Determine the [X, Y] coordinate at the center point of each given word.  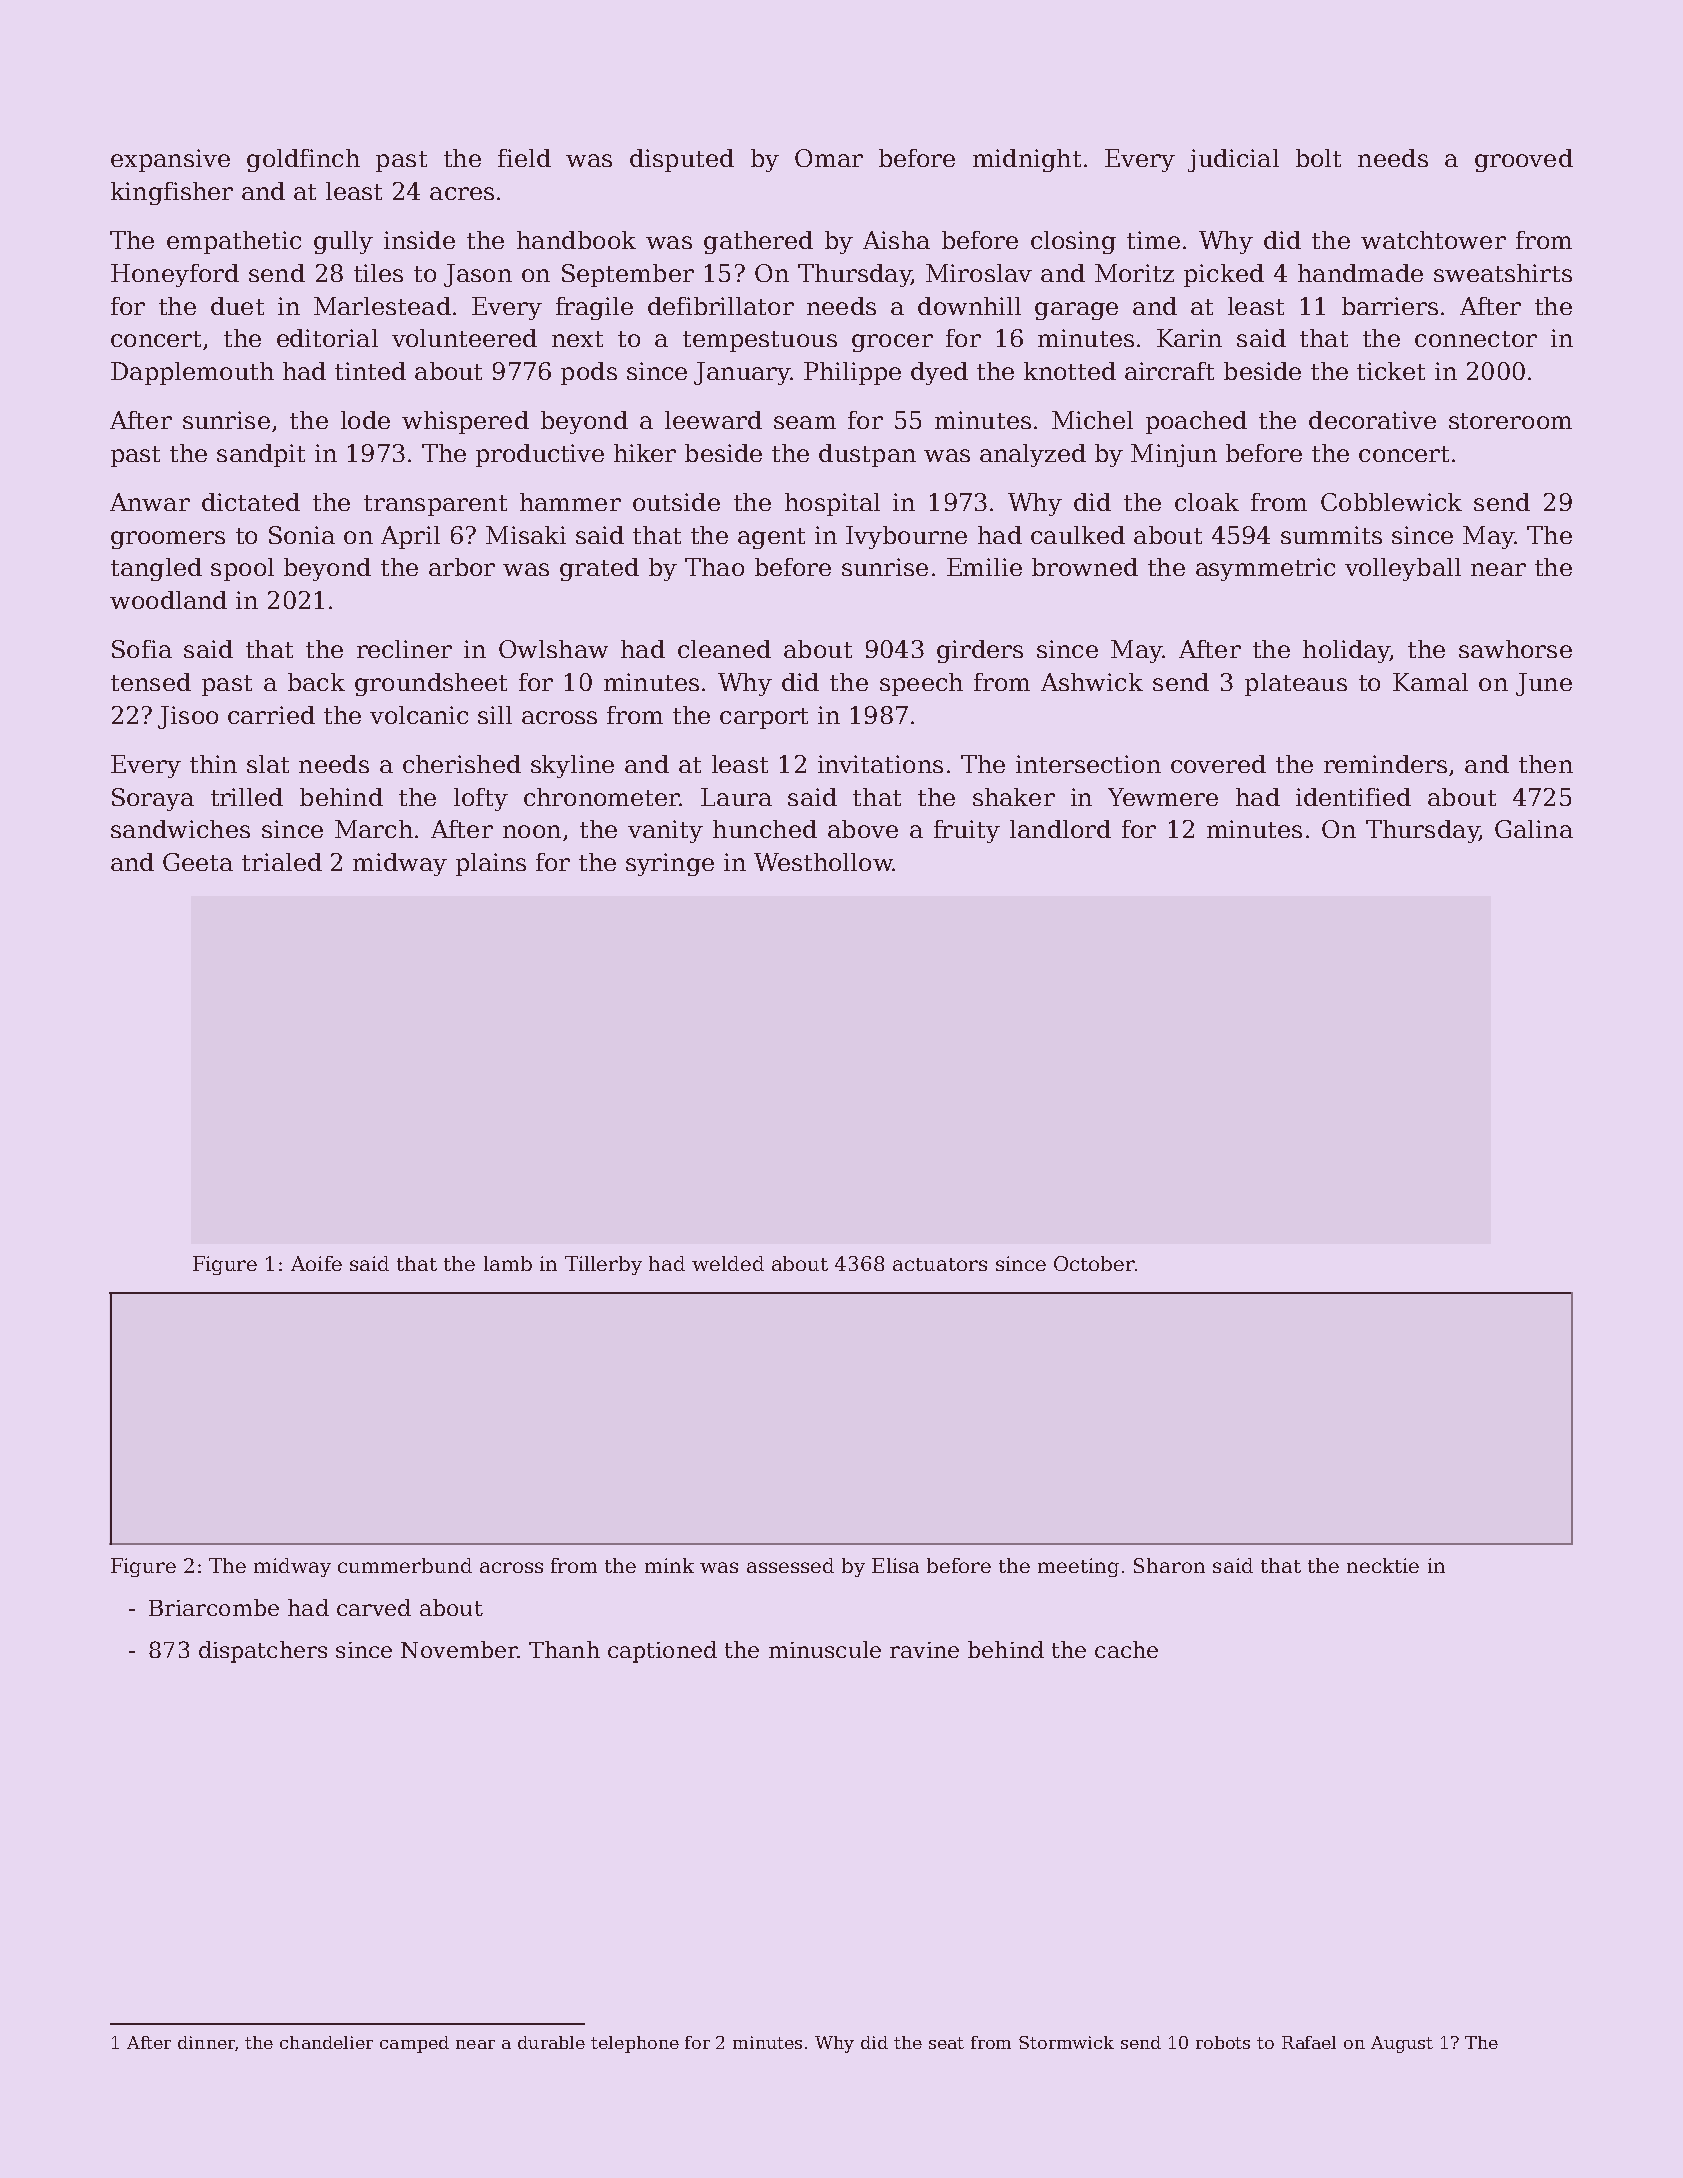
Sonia [302, 535]
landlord [1060, 829]
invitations [880, 764]
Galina [1534, 829]
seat [946, 2043]
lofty [481, 799]
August [1402, 2044]
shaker [1014, 797]
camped [414, 2044]
